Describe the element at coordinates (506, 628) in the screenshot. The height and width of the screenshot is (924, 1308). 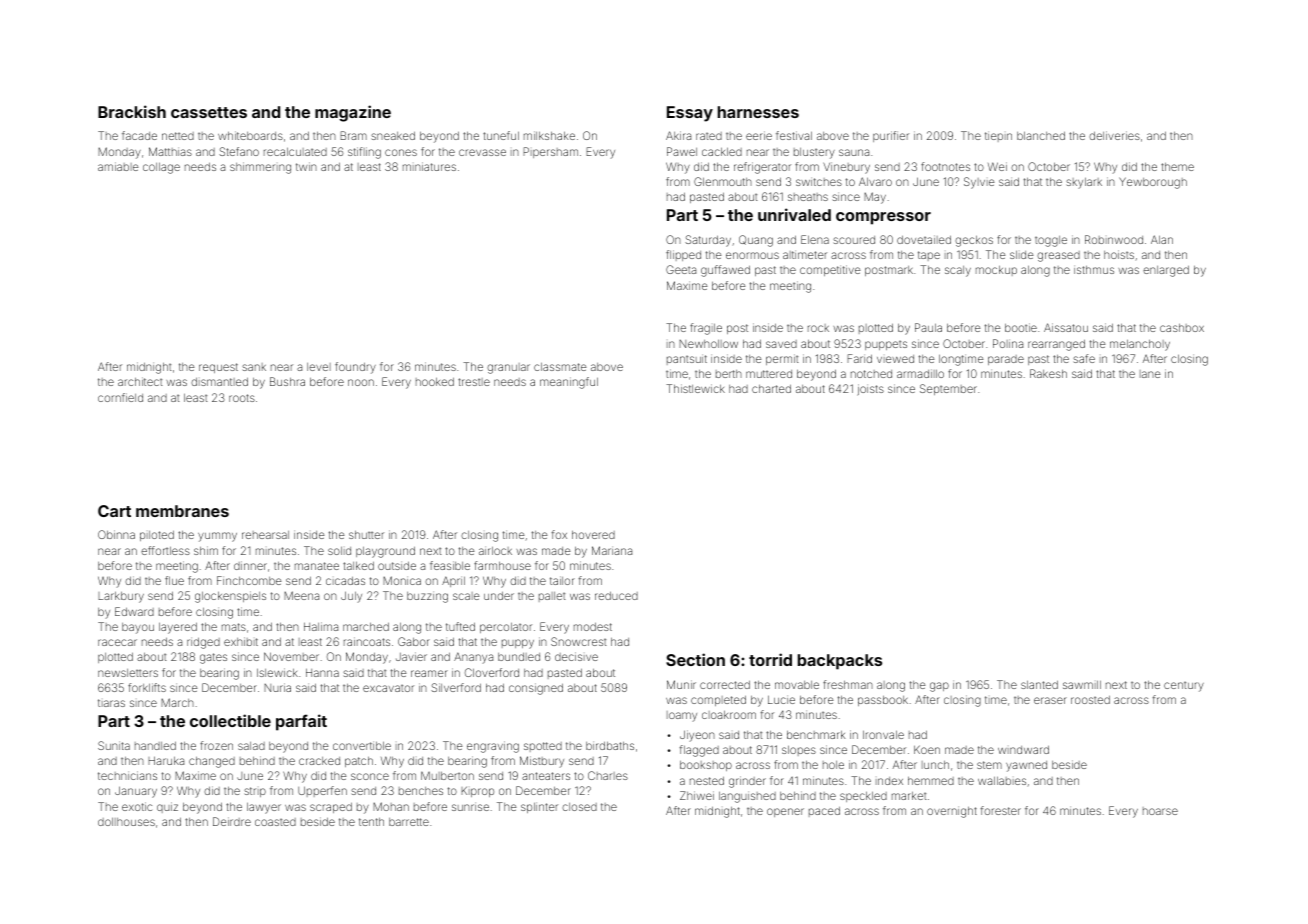
I see `percolator` at that location.
